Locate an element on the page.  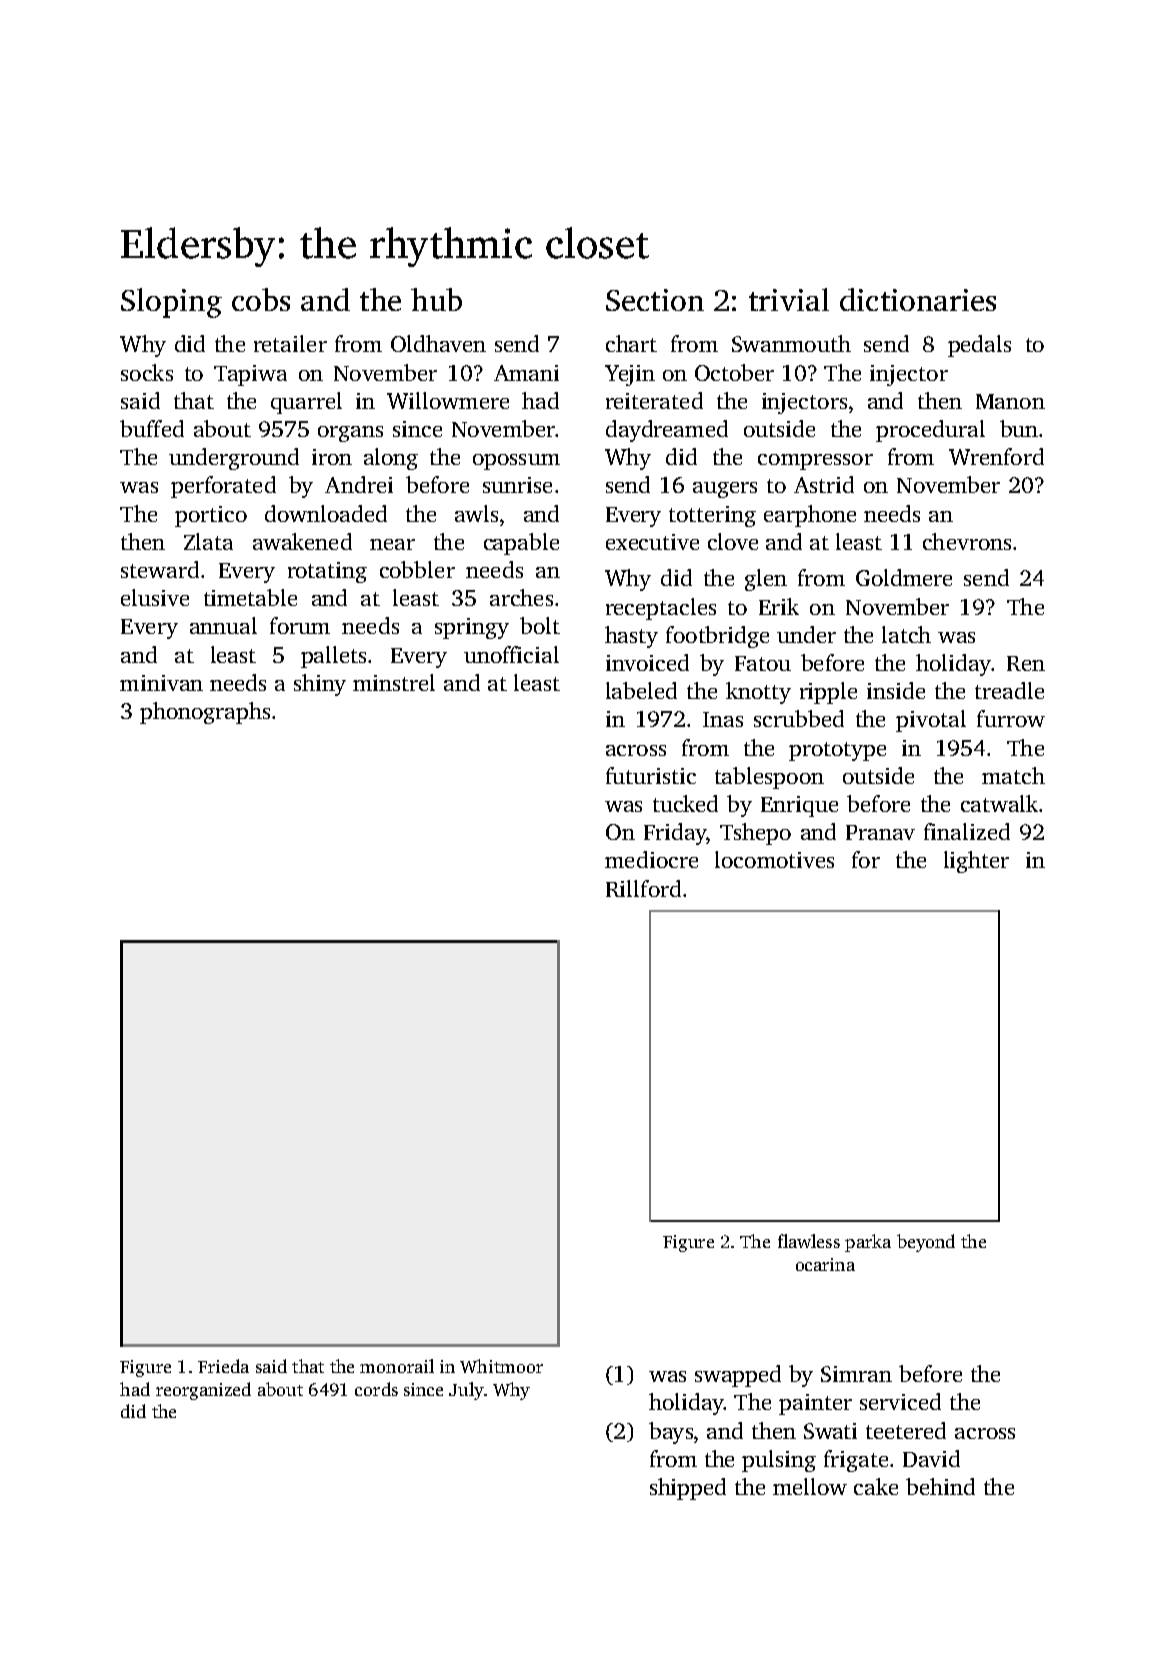
organs is located at coordinates (350, 434).
